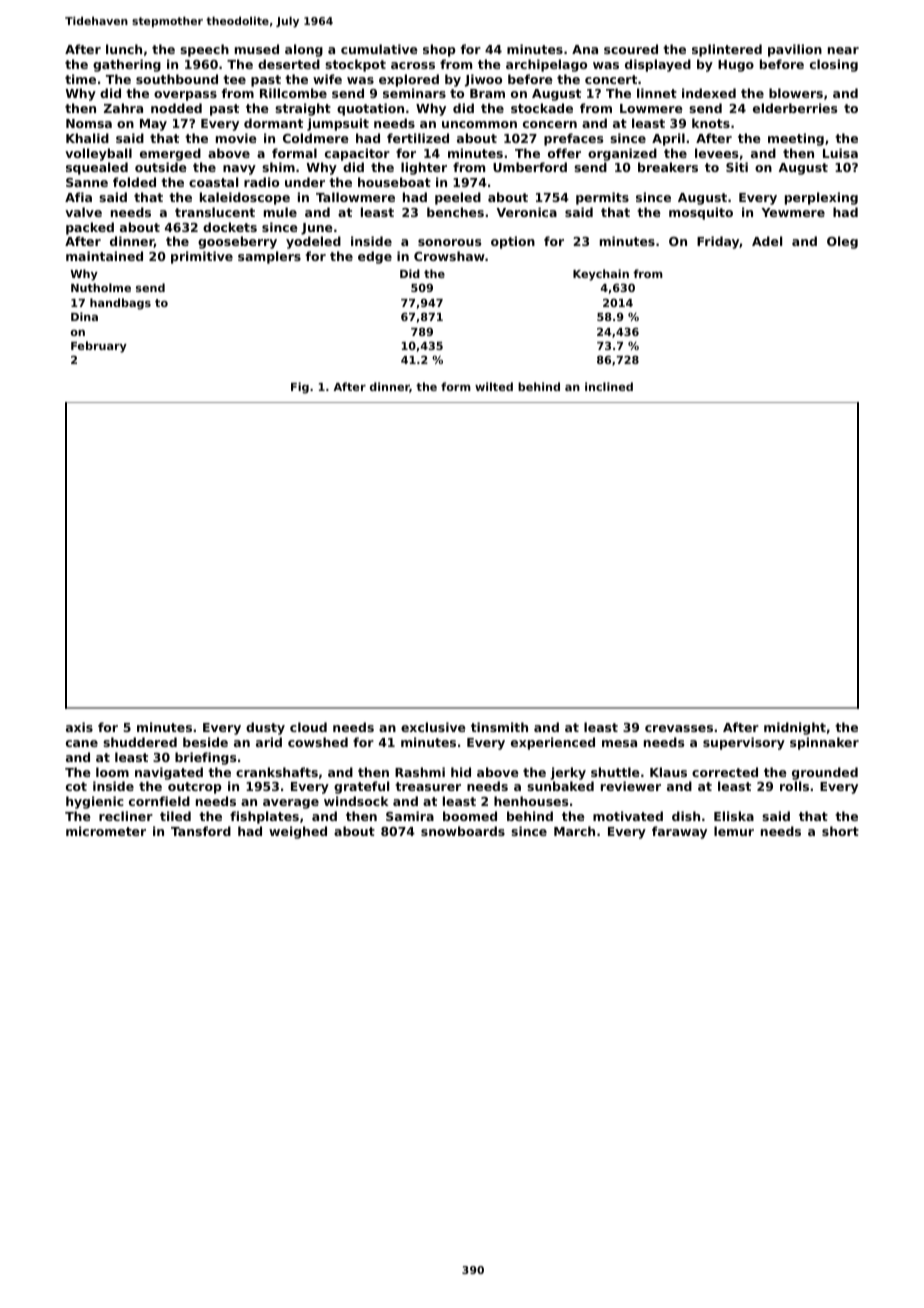 The image size is (924, 1308). Describe the element at coordinates (609, 386) in the screenshot. I see `inclined` at that location.
